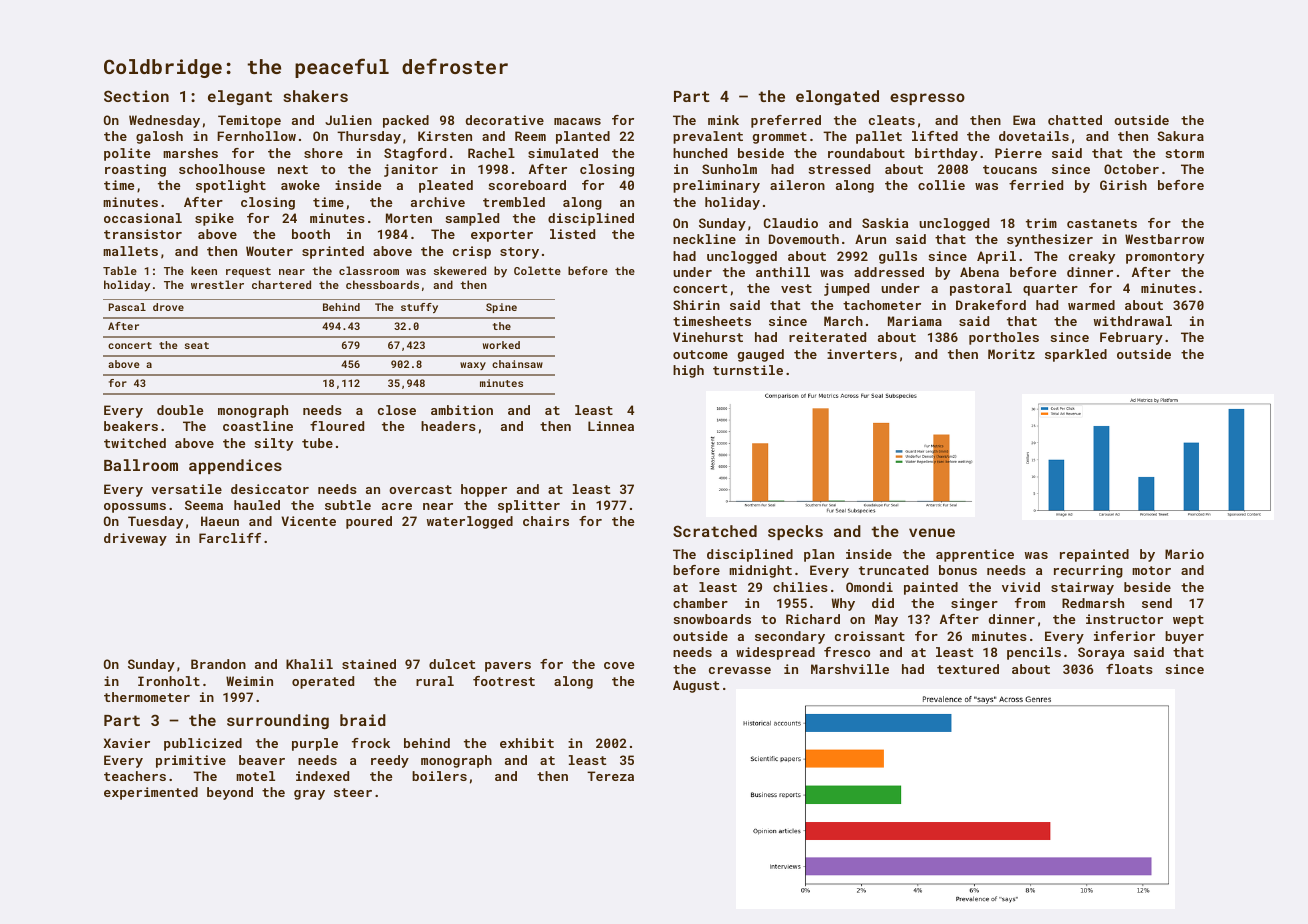 The height and width of the page is (924, 1308). Describe the element at coordinates (439, 776) in the page. I see `boilers` at that location.
